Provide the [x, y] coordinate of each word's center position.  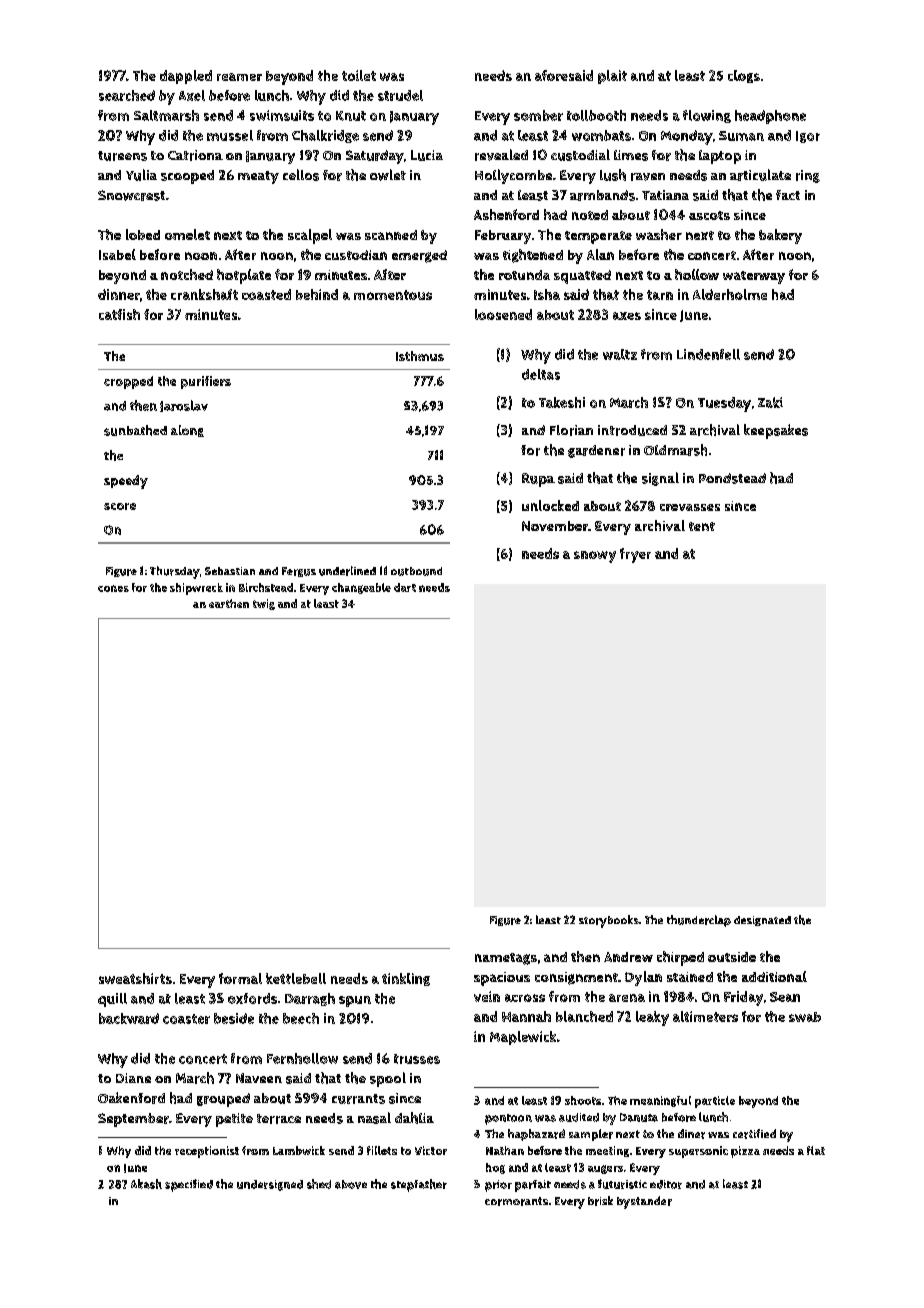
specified [189, 1185]
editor [666, 1184]
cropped [128, 382]
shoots [583, 1100]
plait [612, 77]
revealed [501, 155]
